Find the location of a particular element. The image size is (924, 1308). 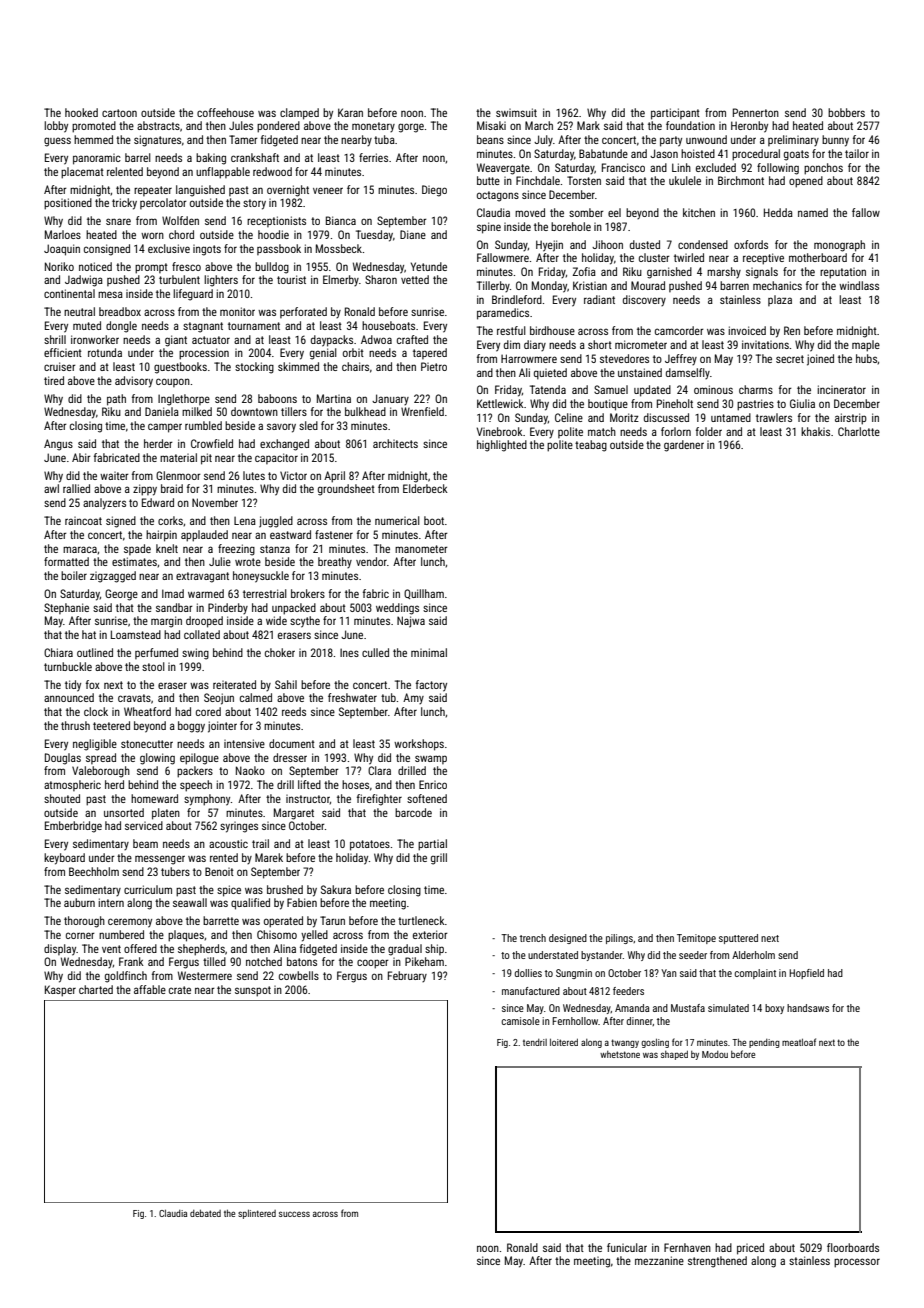

gardener is located at coordinates (684, 446).
